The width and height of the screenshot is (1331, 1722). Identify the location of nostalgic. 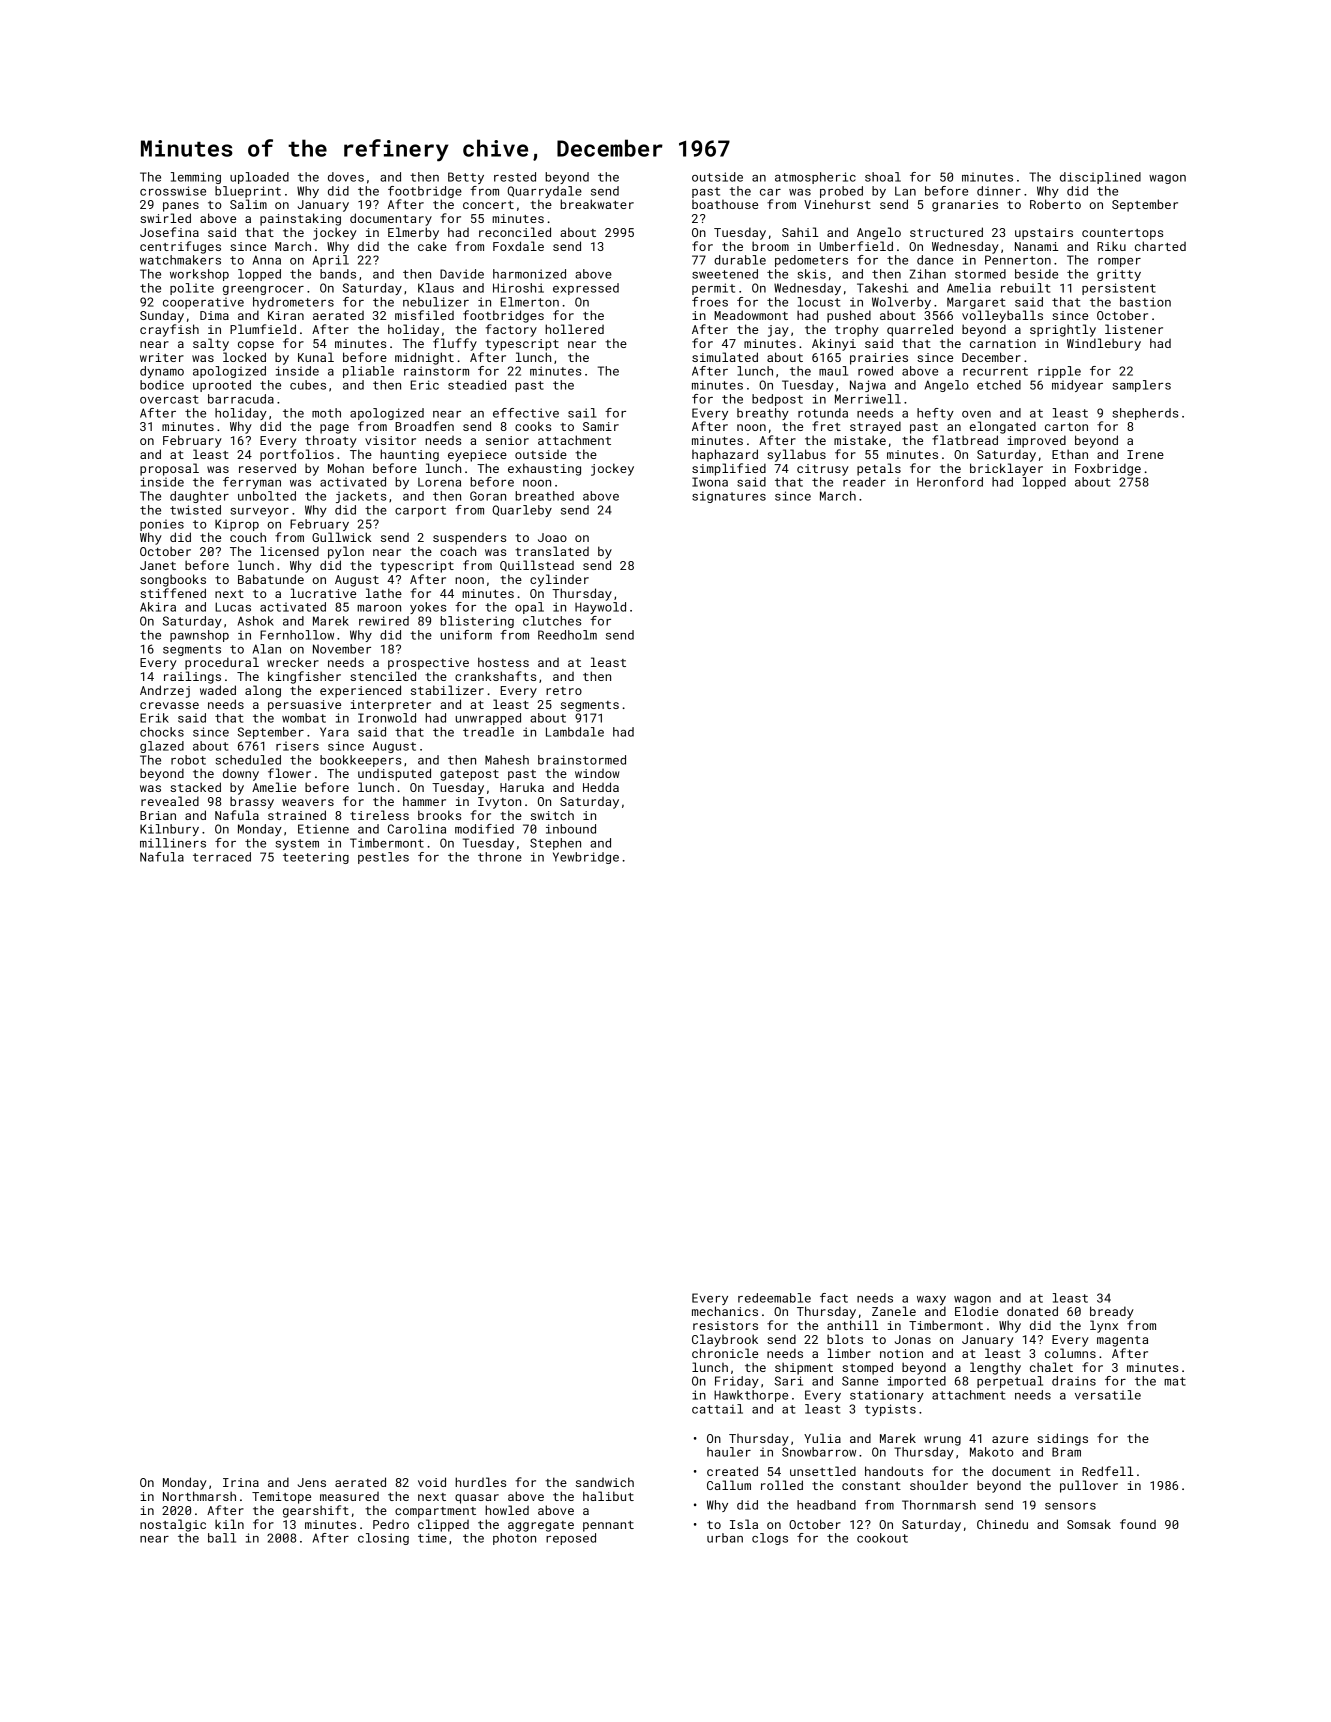
(173, 1525).
